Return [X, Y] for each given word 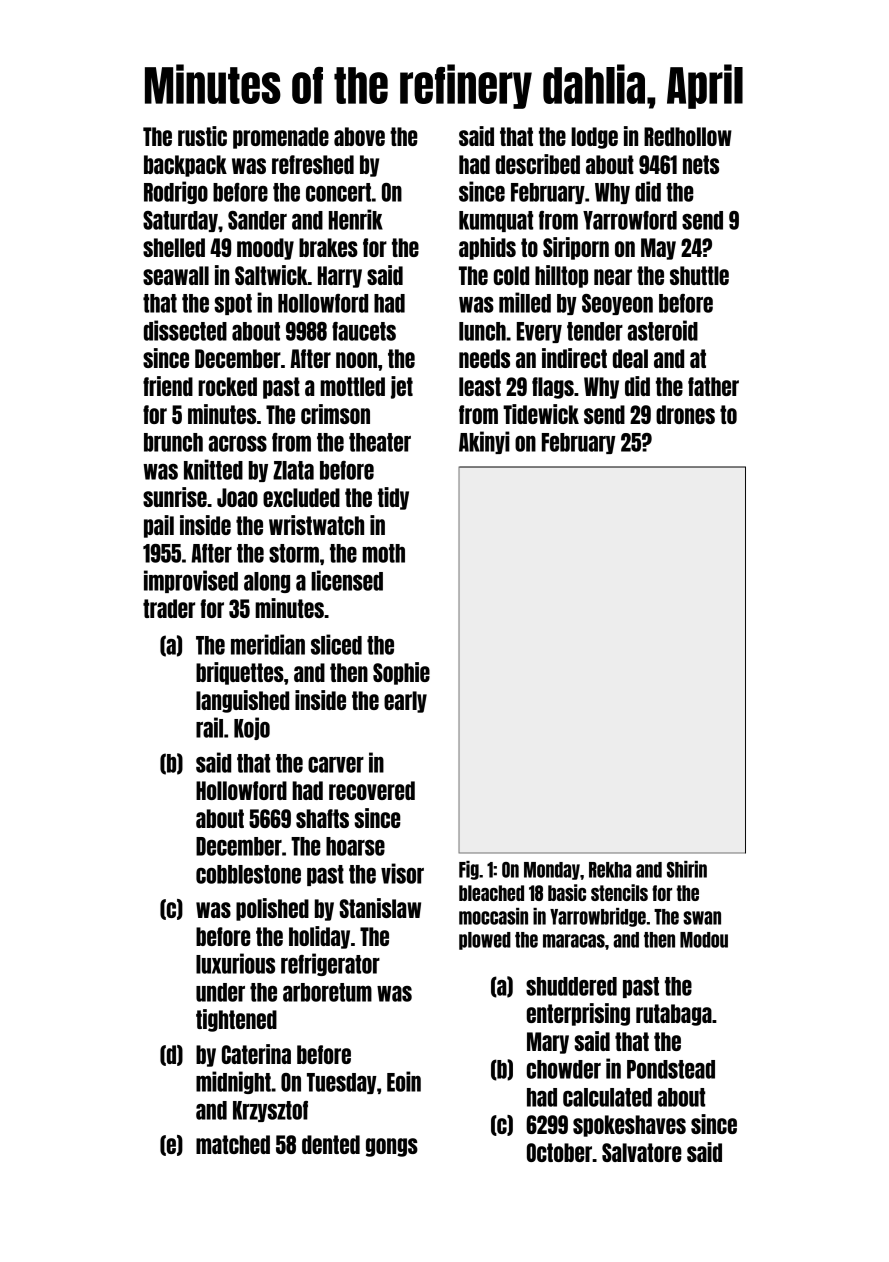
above [359, 136]
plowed [485, 941]
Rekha [610, 870]
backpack [185, 166]
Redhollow [688, 136]
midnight [233, 1082]
